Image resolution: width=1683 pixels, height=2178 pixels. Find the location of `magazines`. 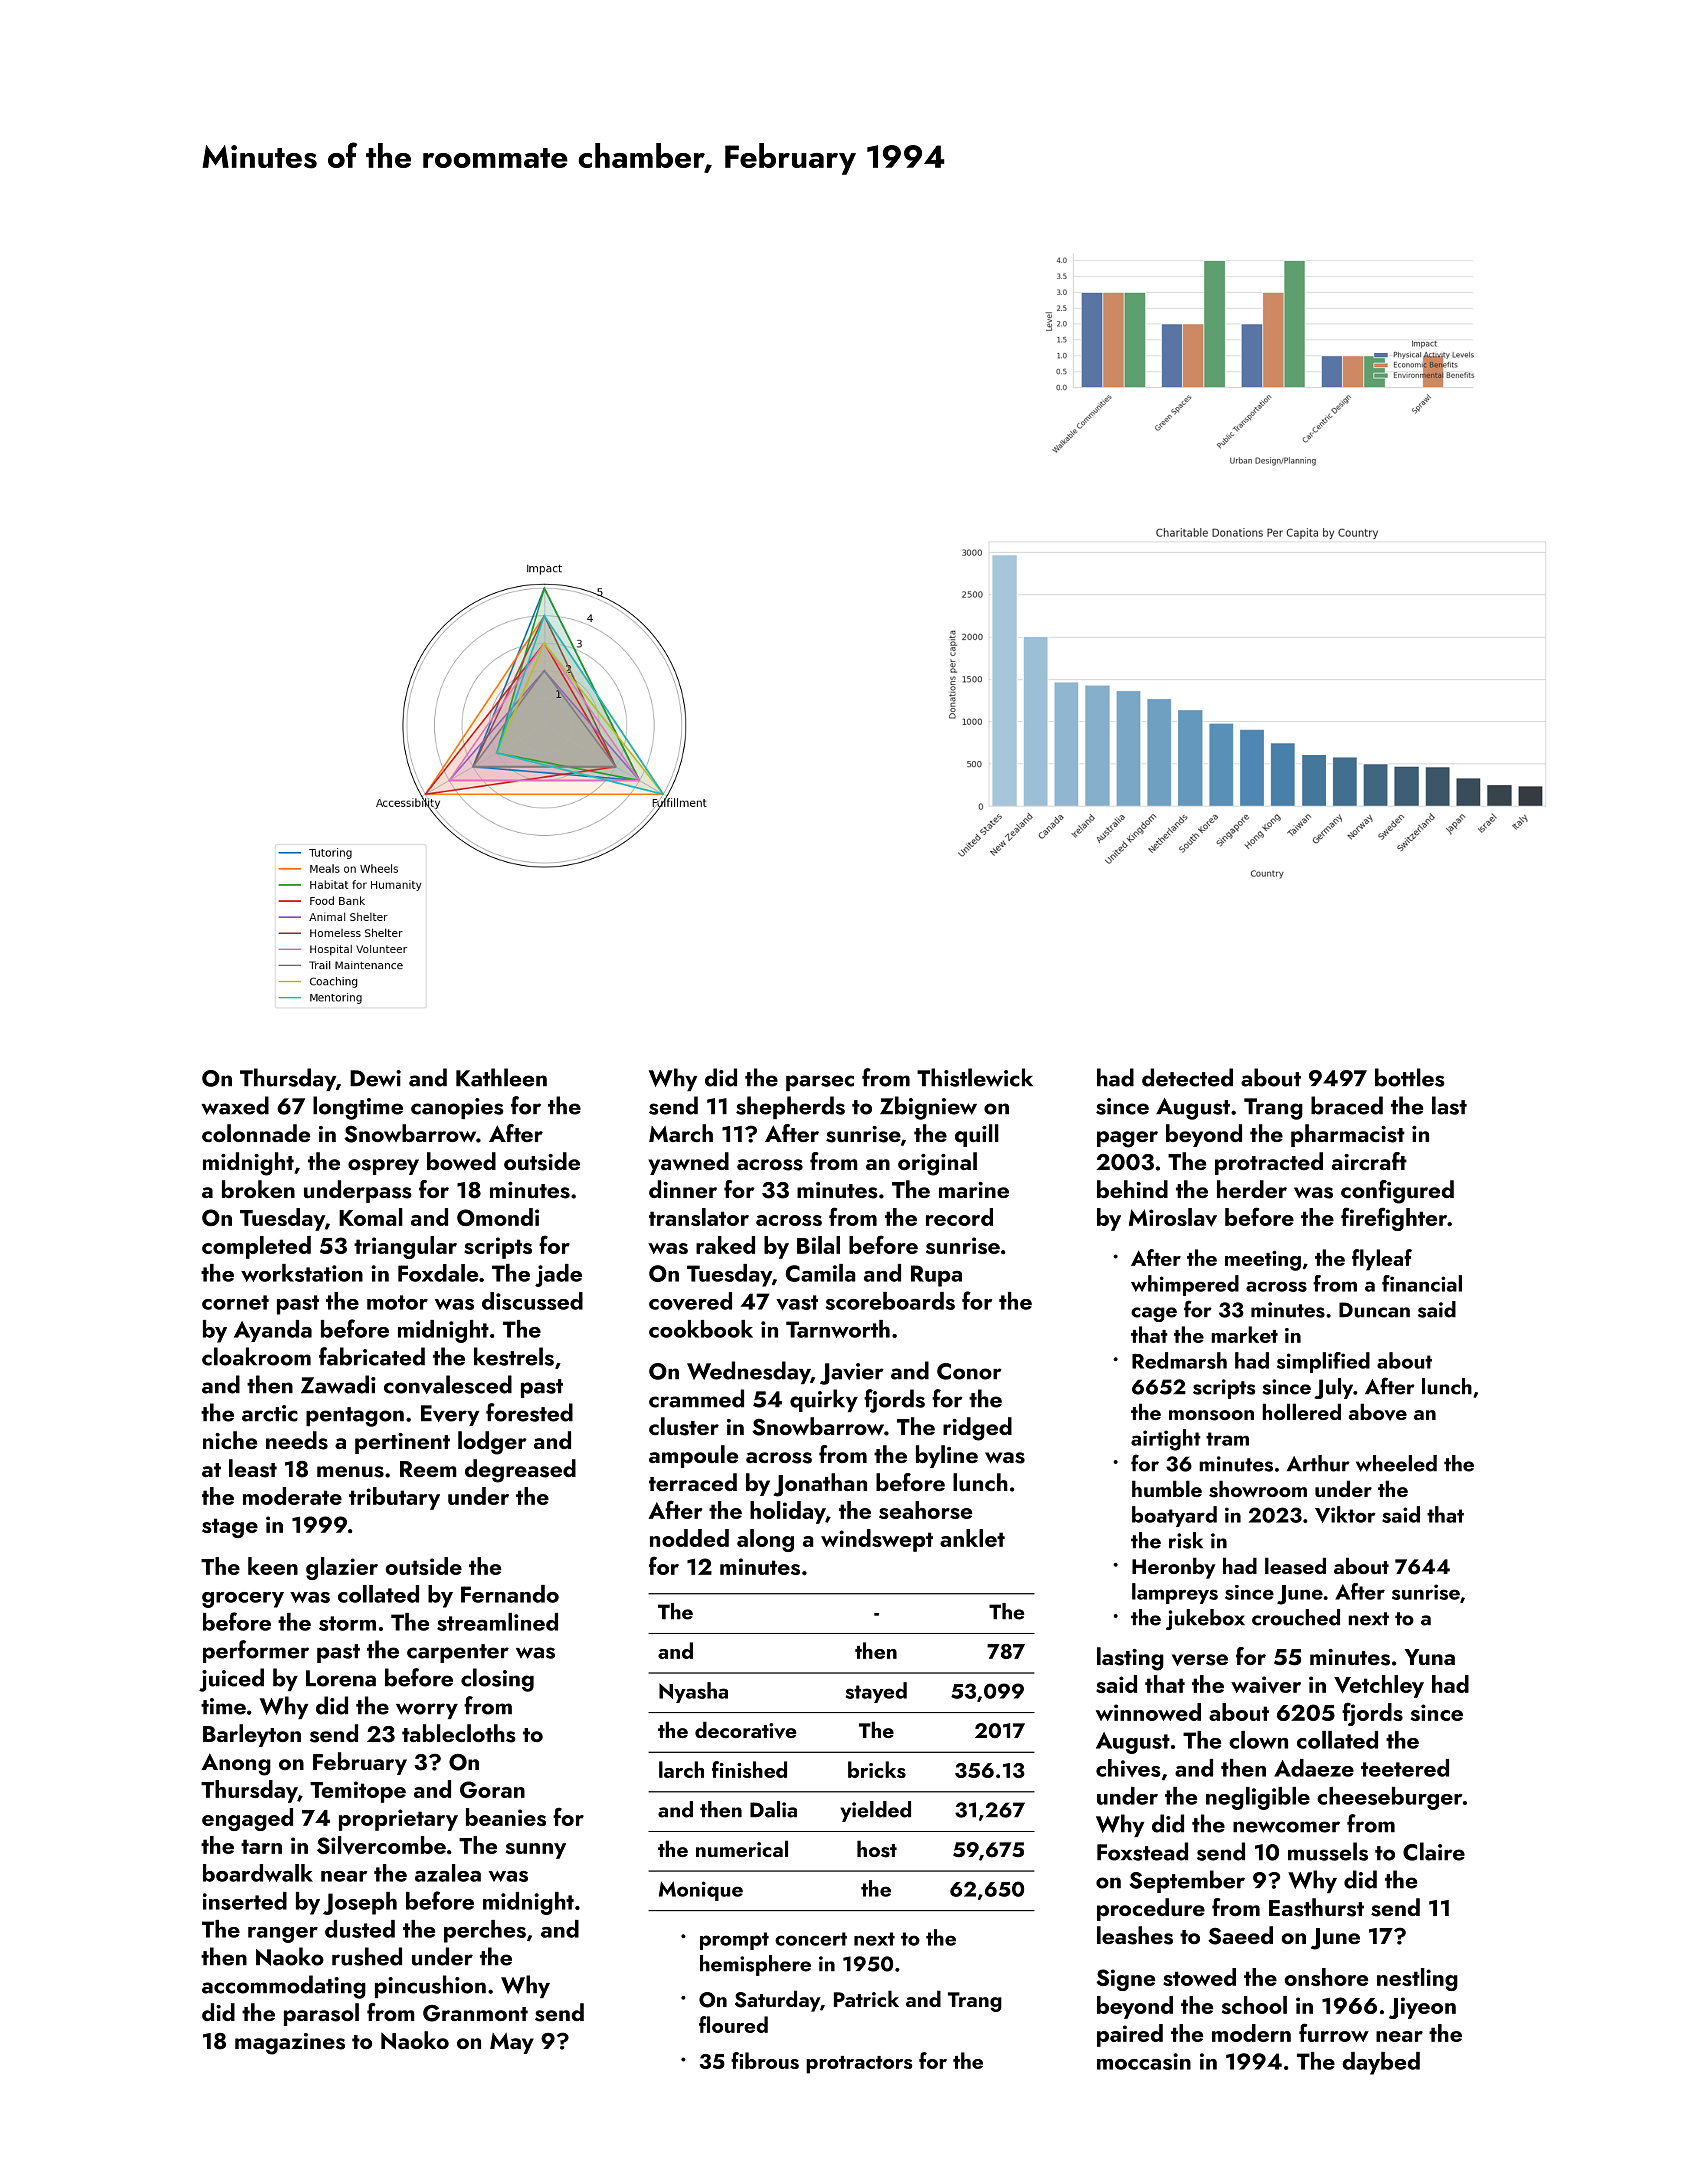

magazines is located at coordinates (290, 2044).
